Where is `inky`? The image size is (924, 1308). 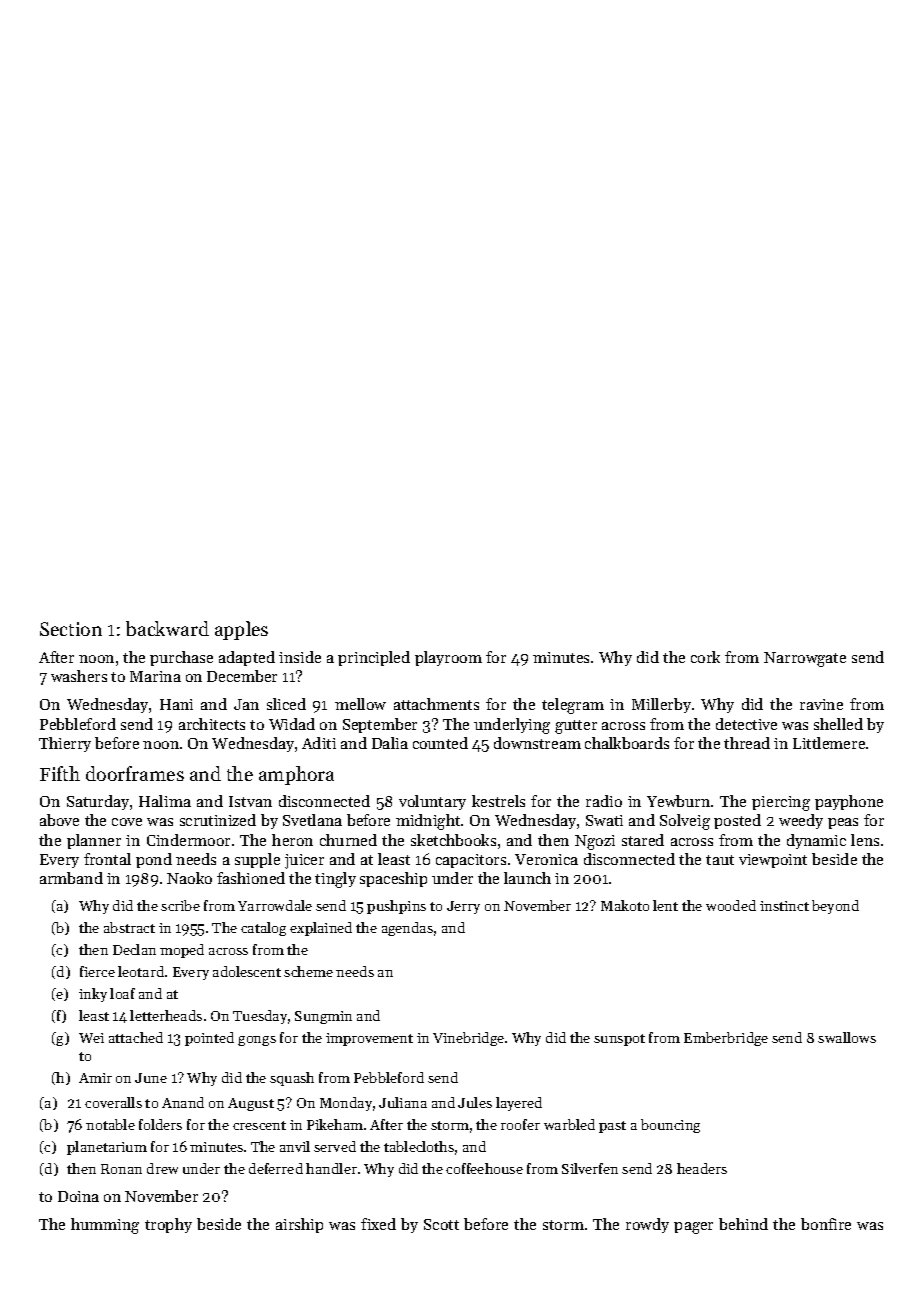
inky is located at coordinates (93, 995).
